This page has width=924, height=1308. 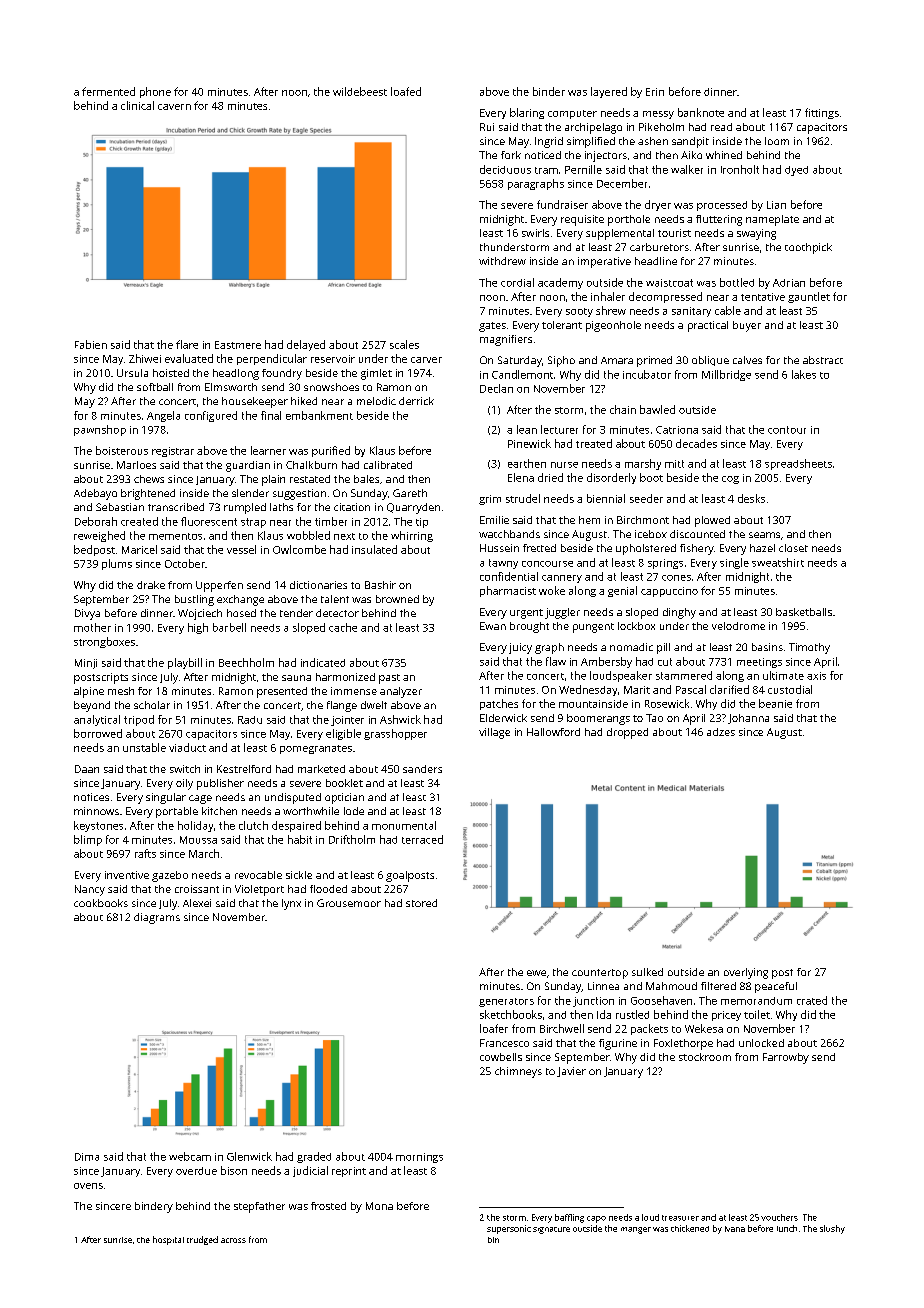 What do you see at coordinates (756, 234) in the page?
I see `swaying` at bounding box center [756, 234].
